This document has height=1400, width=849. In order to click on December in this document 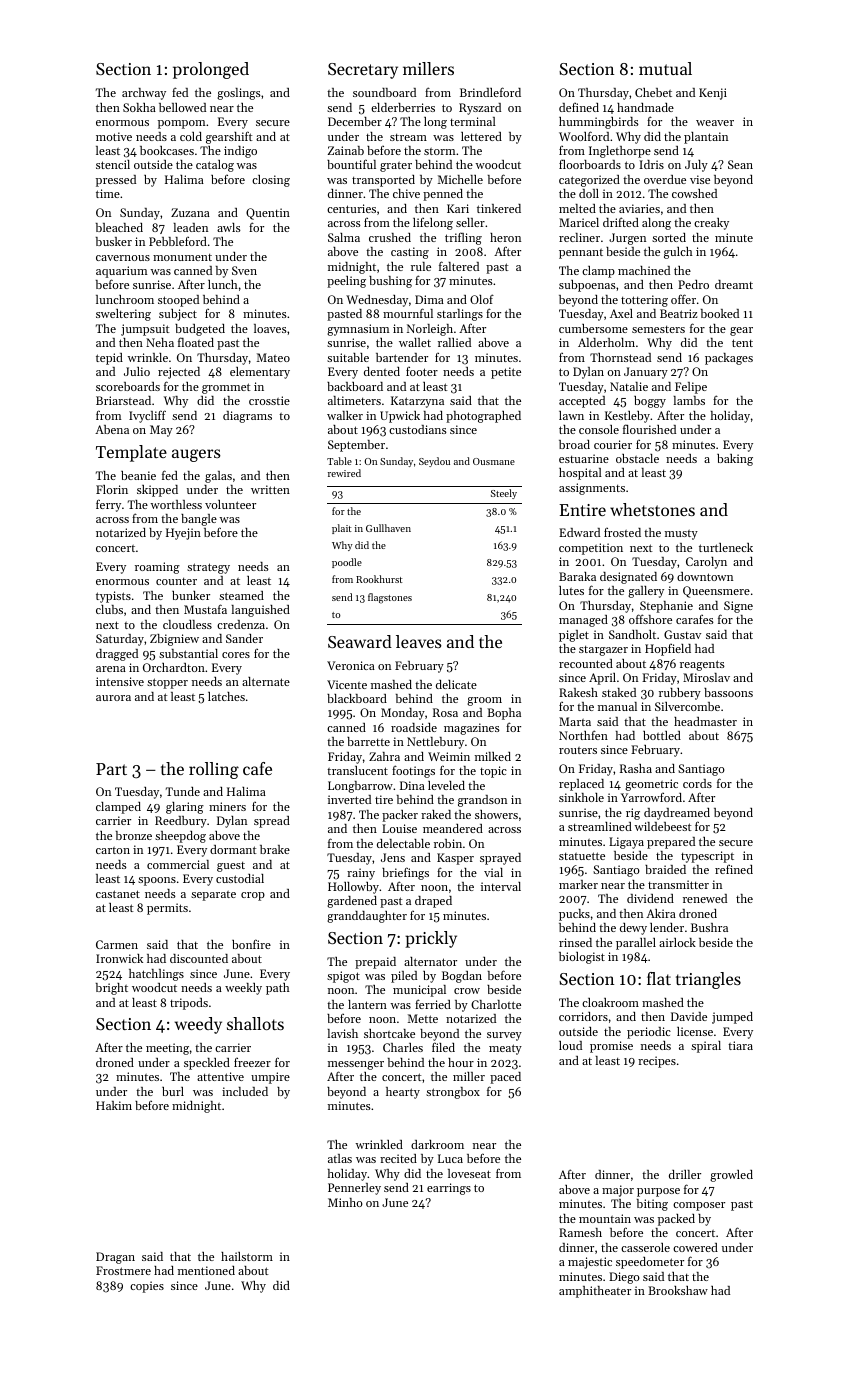, I will do `click(355, 121)`.
